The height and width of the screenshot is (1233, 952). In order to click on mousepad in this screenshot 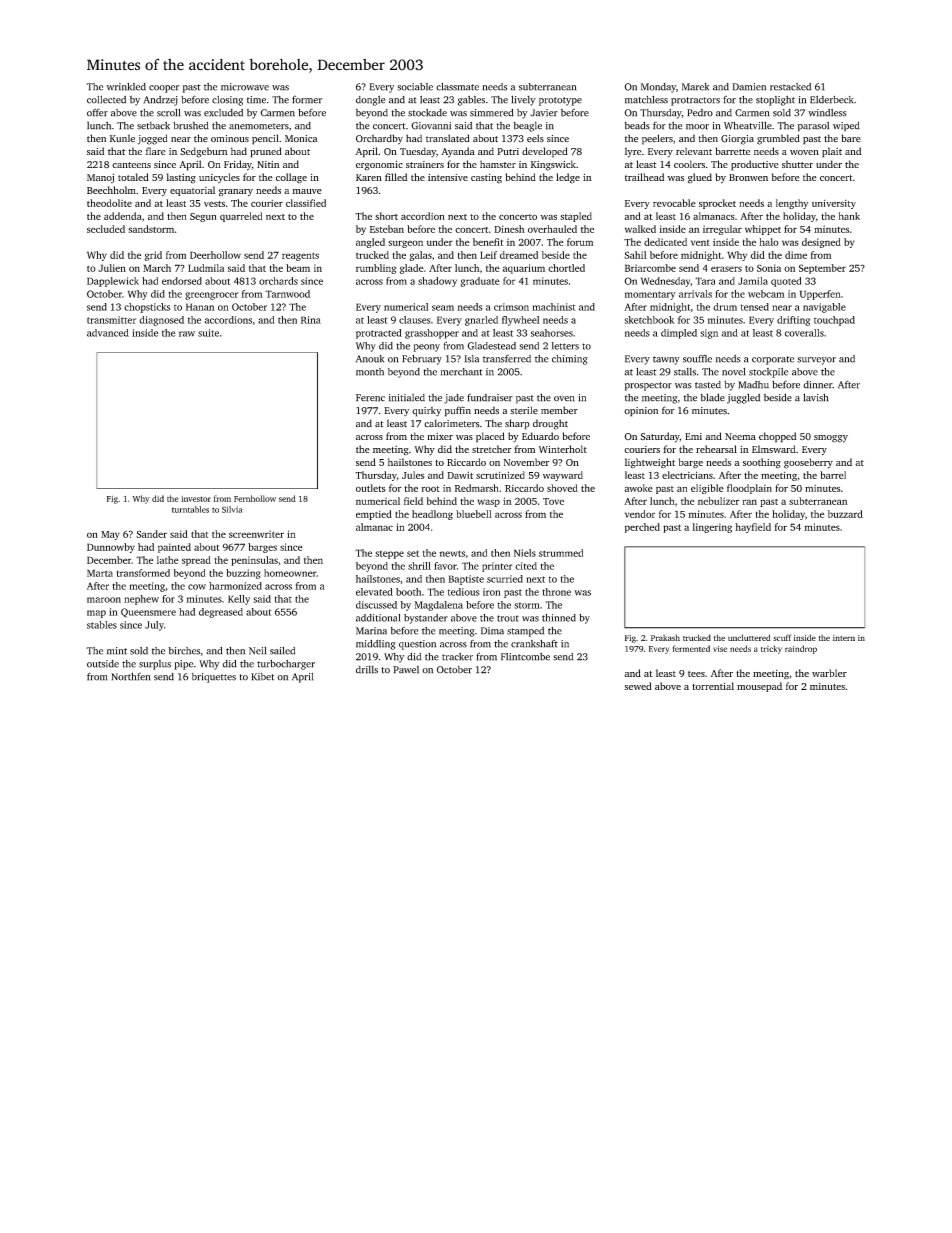, I will do `click(759, 687)`.
